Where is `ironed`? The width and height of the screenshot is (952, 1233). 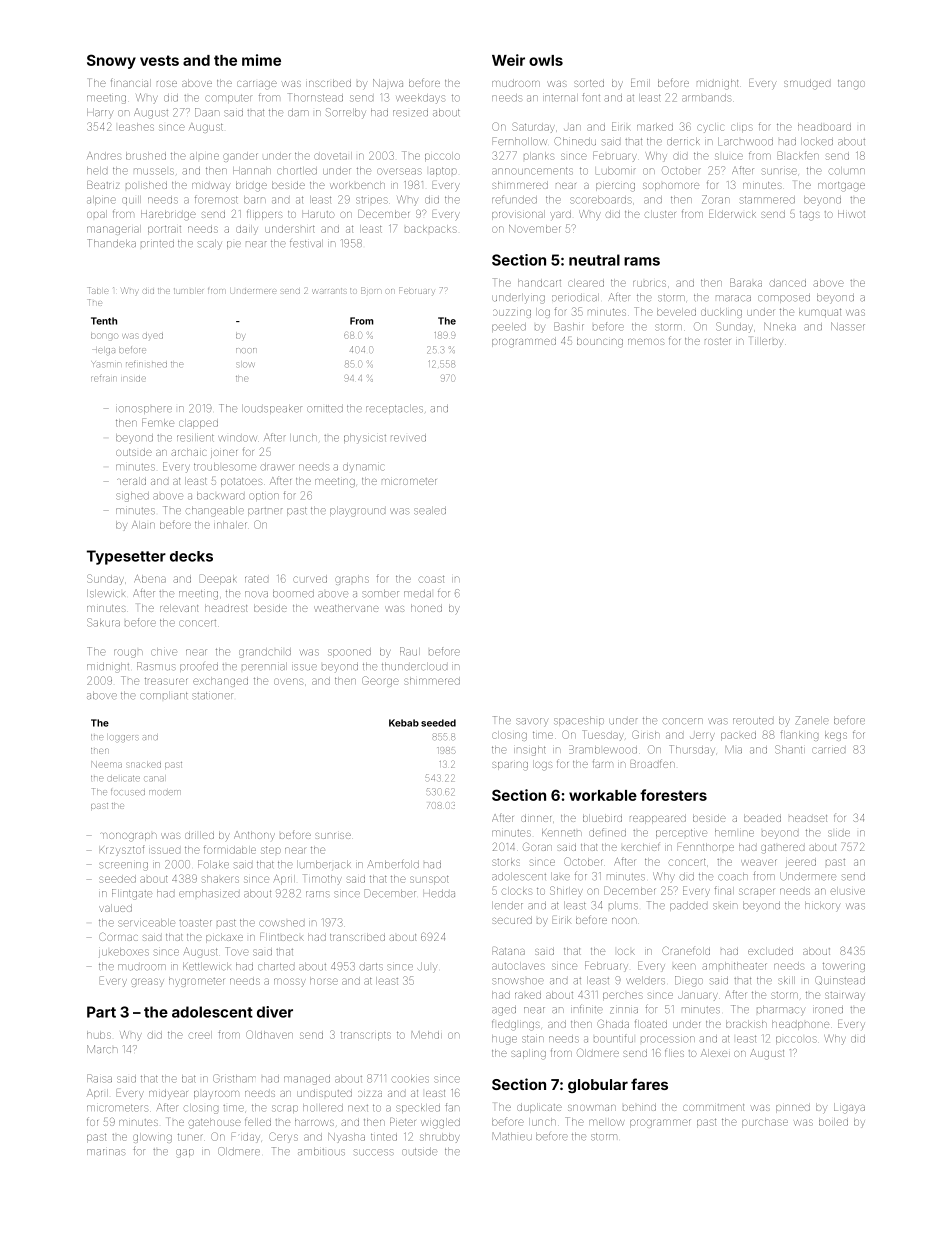
ironed is located at coordinates (828, 1010).
